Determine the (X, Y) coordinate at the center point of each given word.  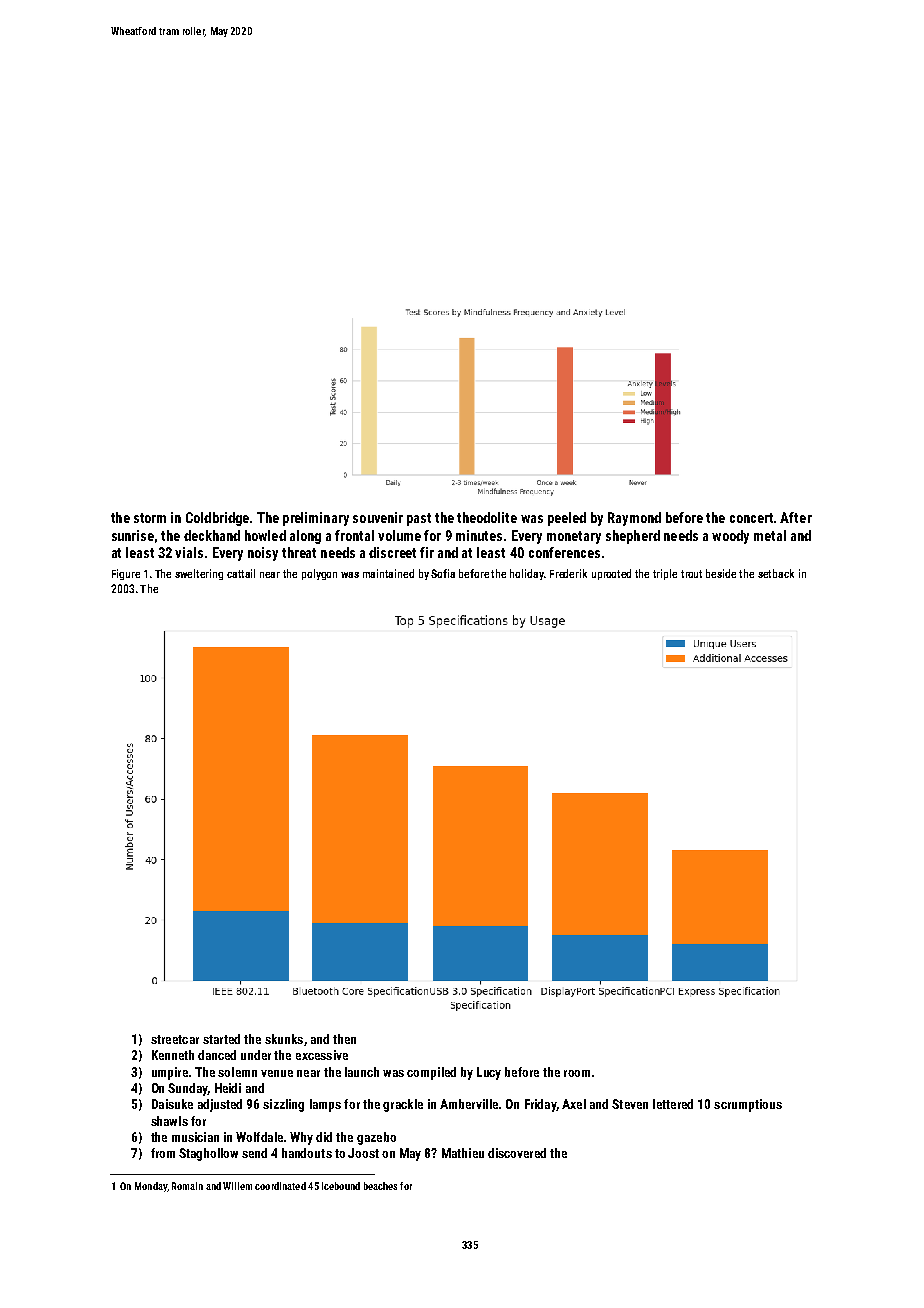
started (221, 1039)
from (163, 1153)
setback (776, 573)
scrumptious (748, 1105)
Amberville (469, 1104)
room (577, 1073)
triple (665, 574)
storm (150, 518)
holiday (527, 574)
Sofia (443, 573)
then (344, 1039)
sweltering (199, 574)
